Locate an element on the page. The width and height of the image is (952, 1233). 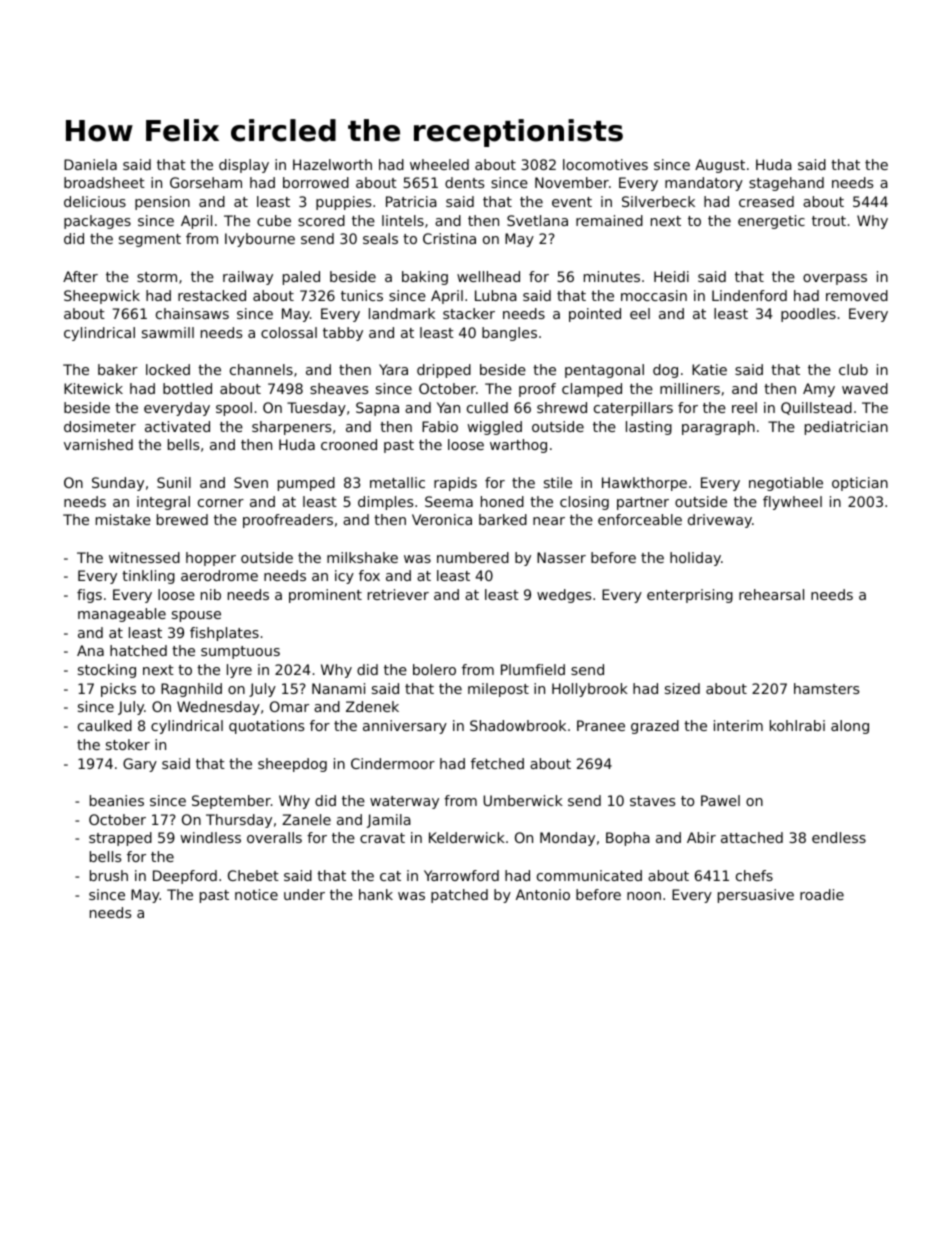
hamsters is located at coordinates (826, 688).
